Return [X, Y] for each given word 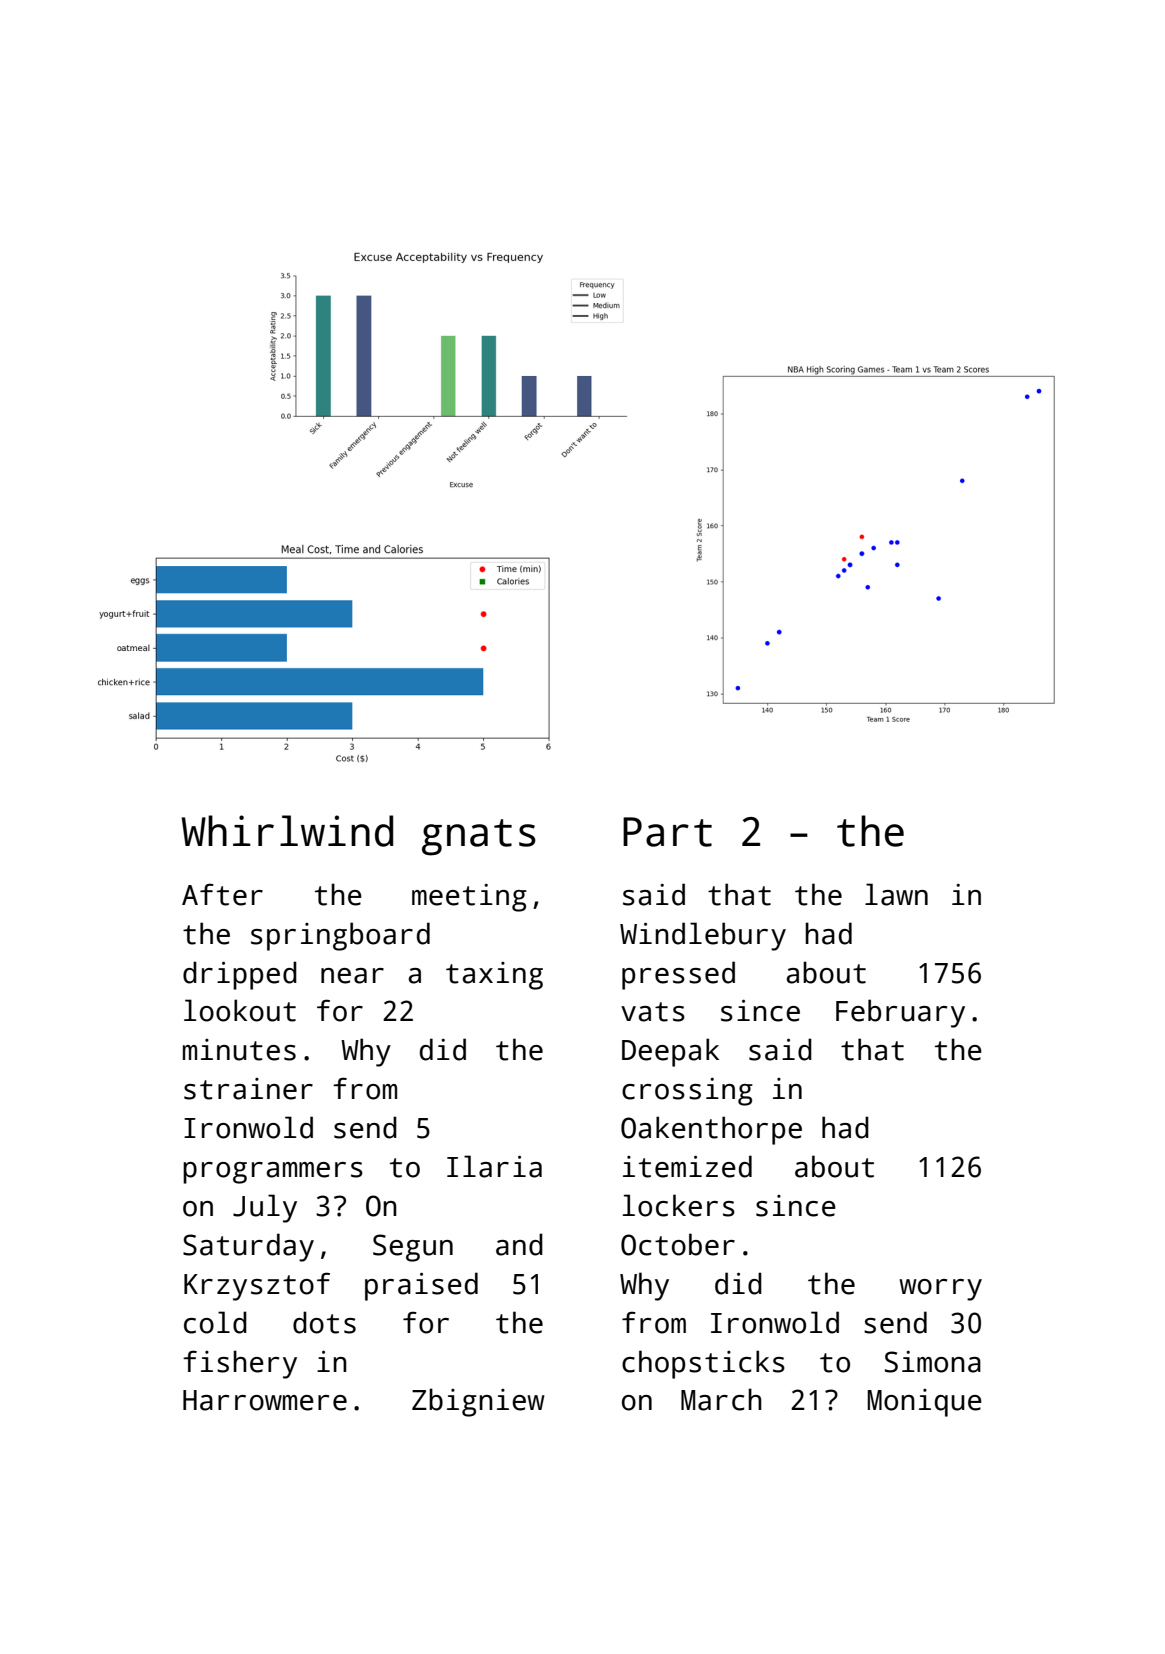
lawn [896, 894]
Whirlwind [287, 831]
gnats [479, 837]
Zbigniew [478, 1402]
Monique [925, 1403]
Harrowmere [265, 1400]
